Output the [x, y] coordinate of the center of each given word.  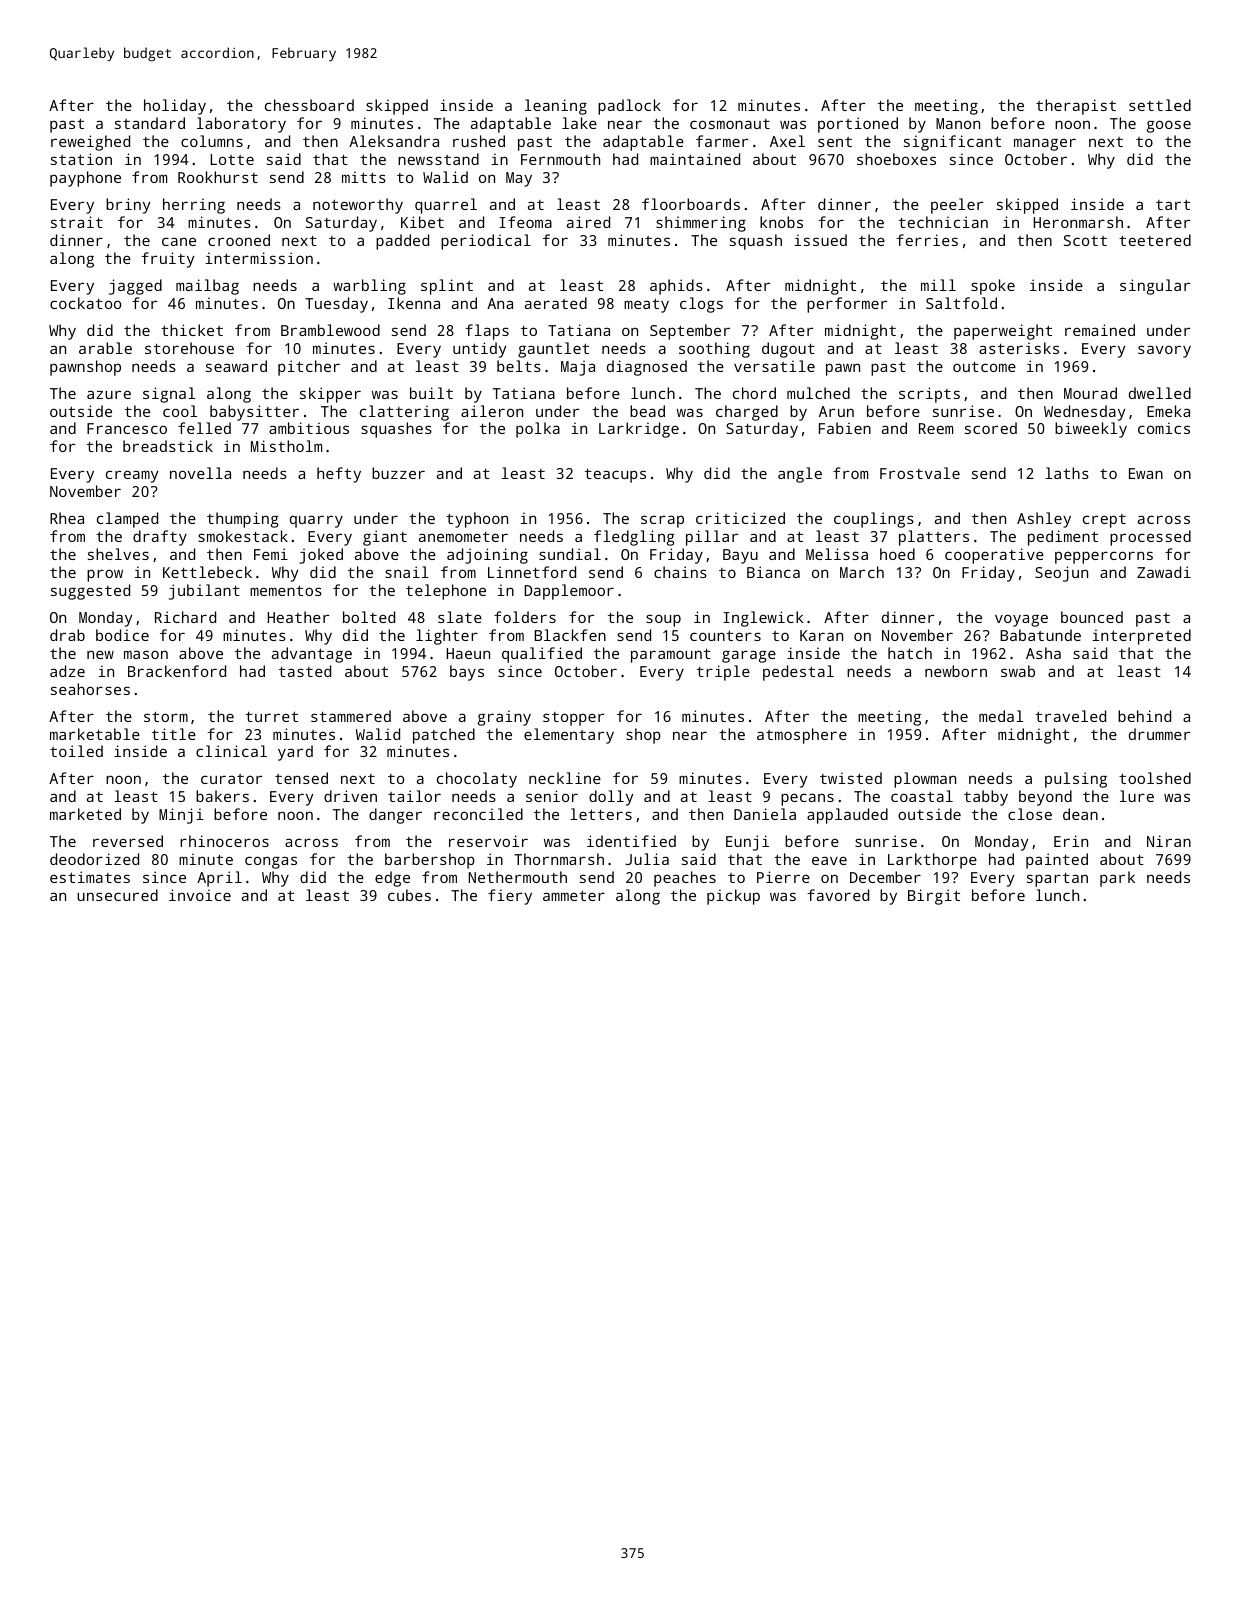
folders [525, 617]
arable [105, 348]
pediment [1063, 538]
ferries [927, 240]
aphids [676, 287]
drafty [160, 538]
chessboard [309, 105]
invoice [200, 895]
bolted [369, 617]
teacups [615, 476]
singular [1155, 287]
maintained [695, 159]
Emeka [1168, 411]
